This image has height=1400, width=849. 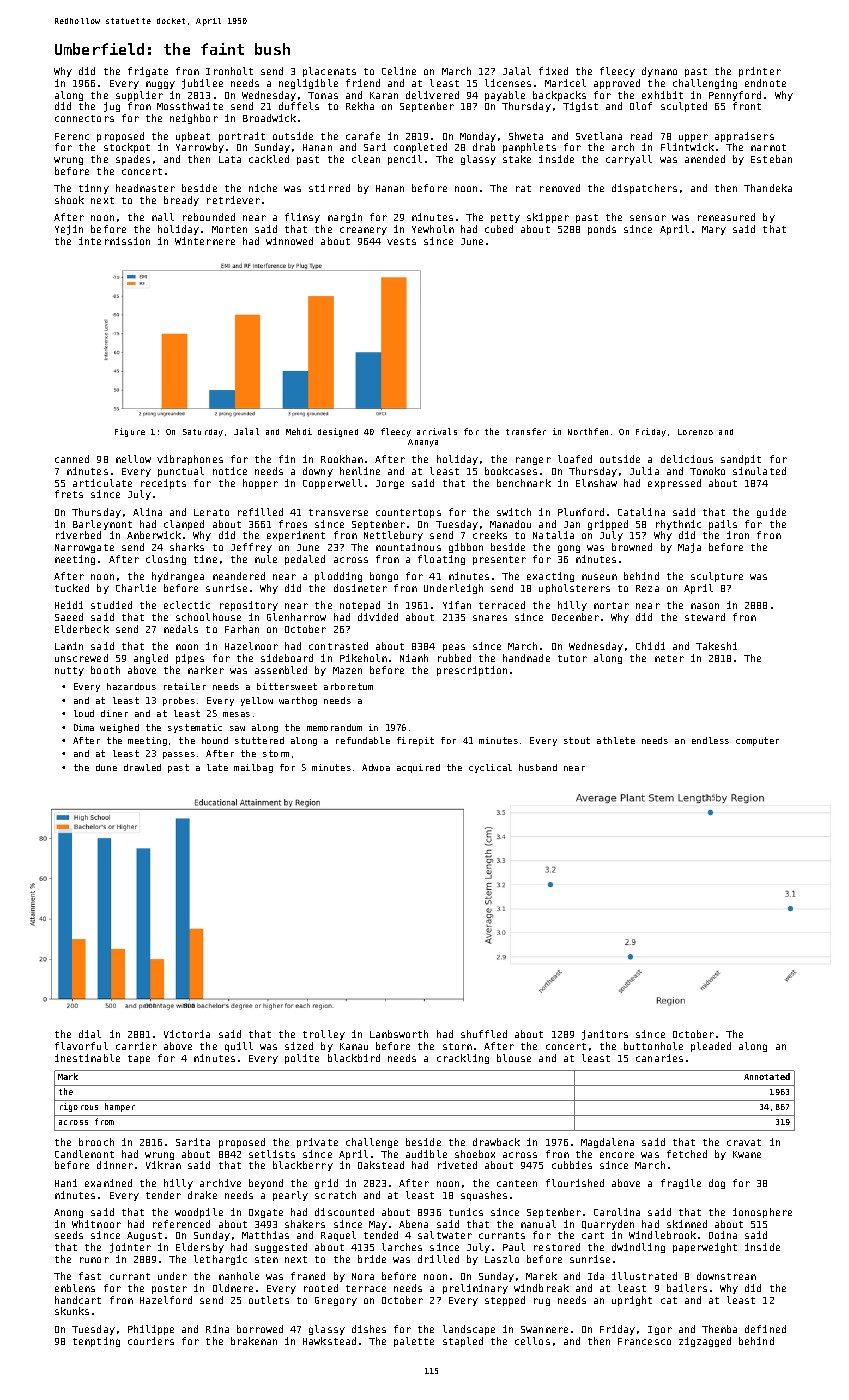 What do you see at coordinates (414, 1342) in the image?
I see `palette` at bounding box center [414, 1342].
